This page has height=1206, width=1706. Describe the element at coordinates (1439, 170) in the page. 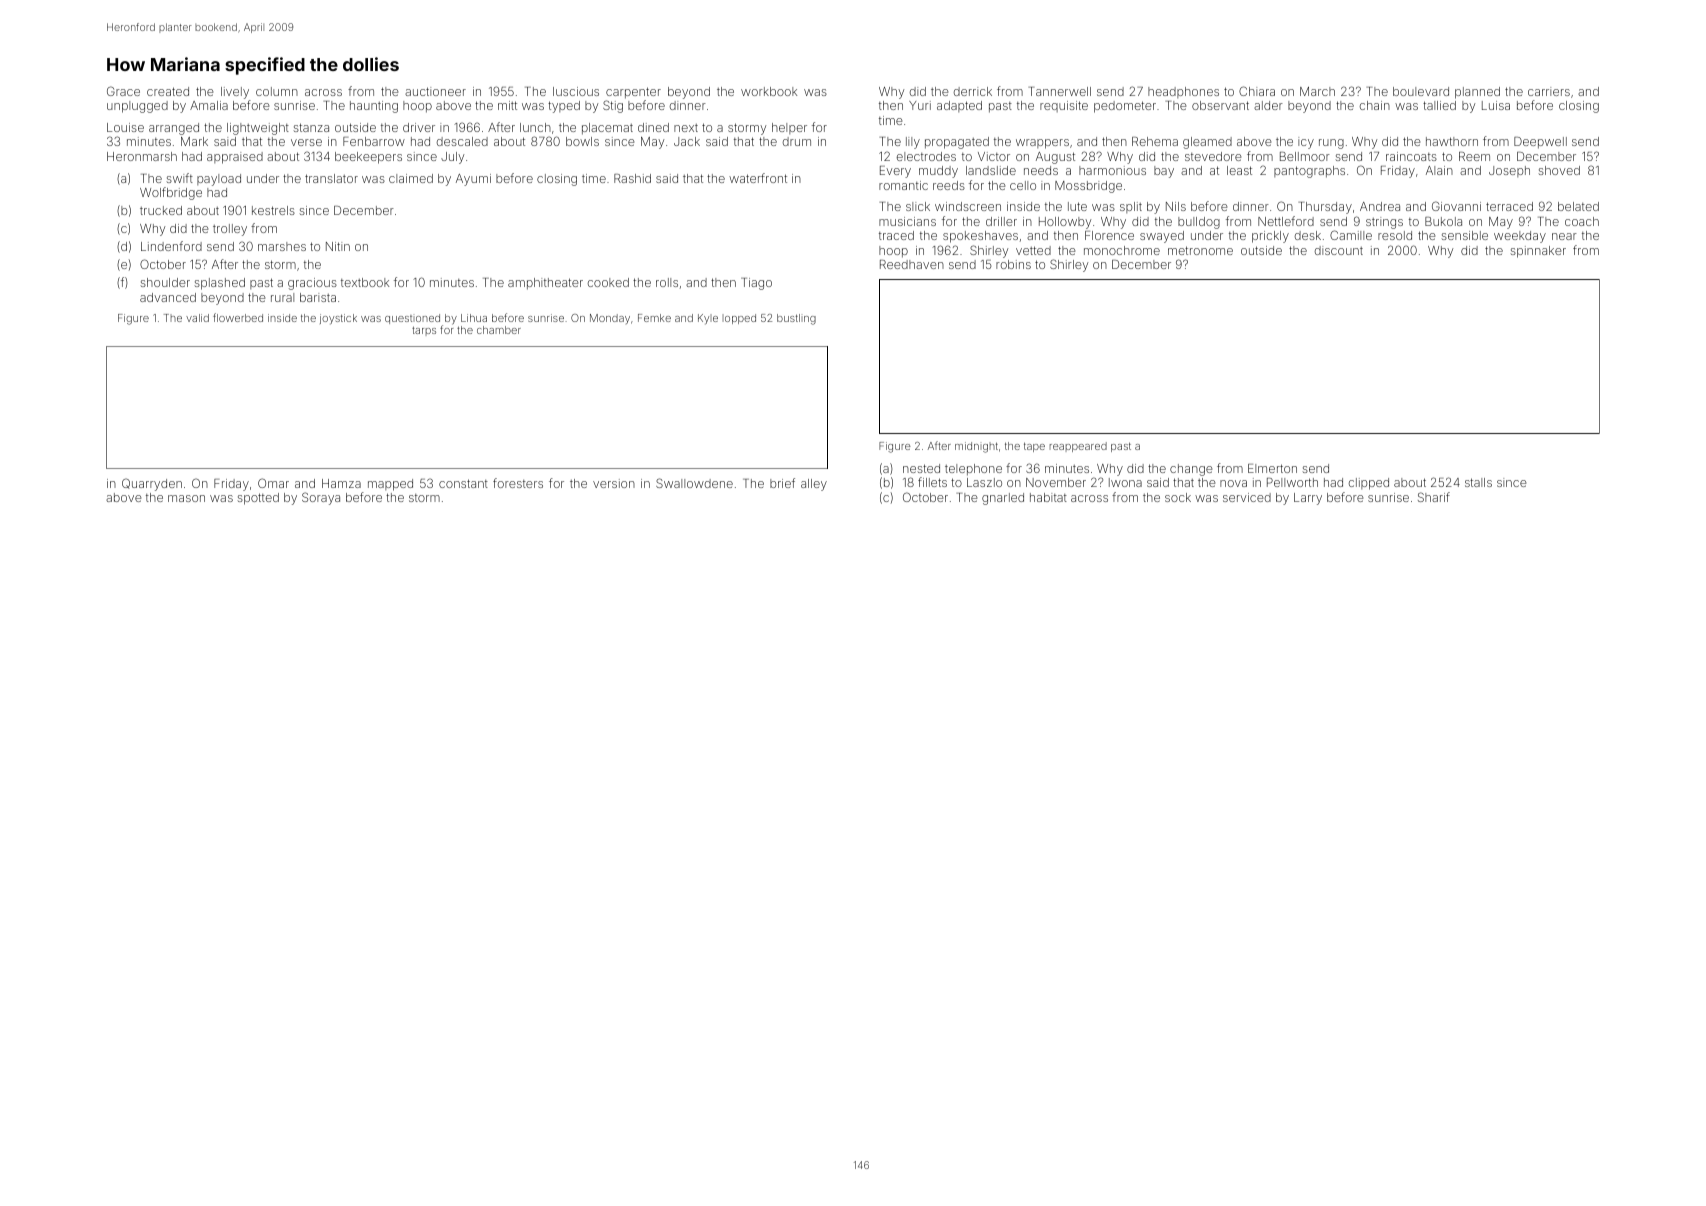

I see `Alain` at that location.
